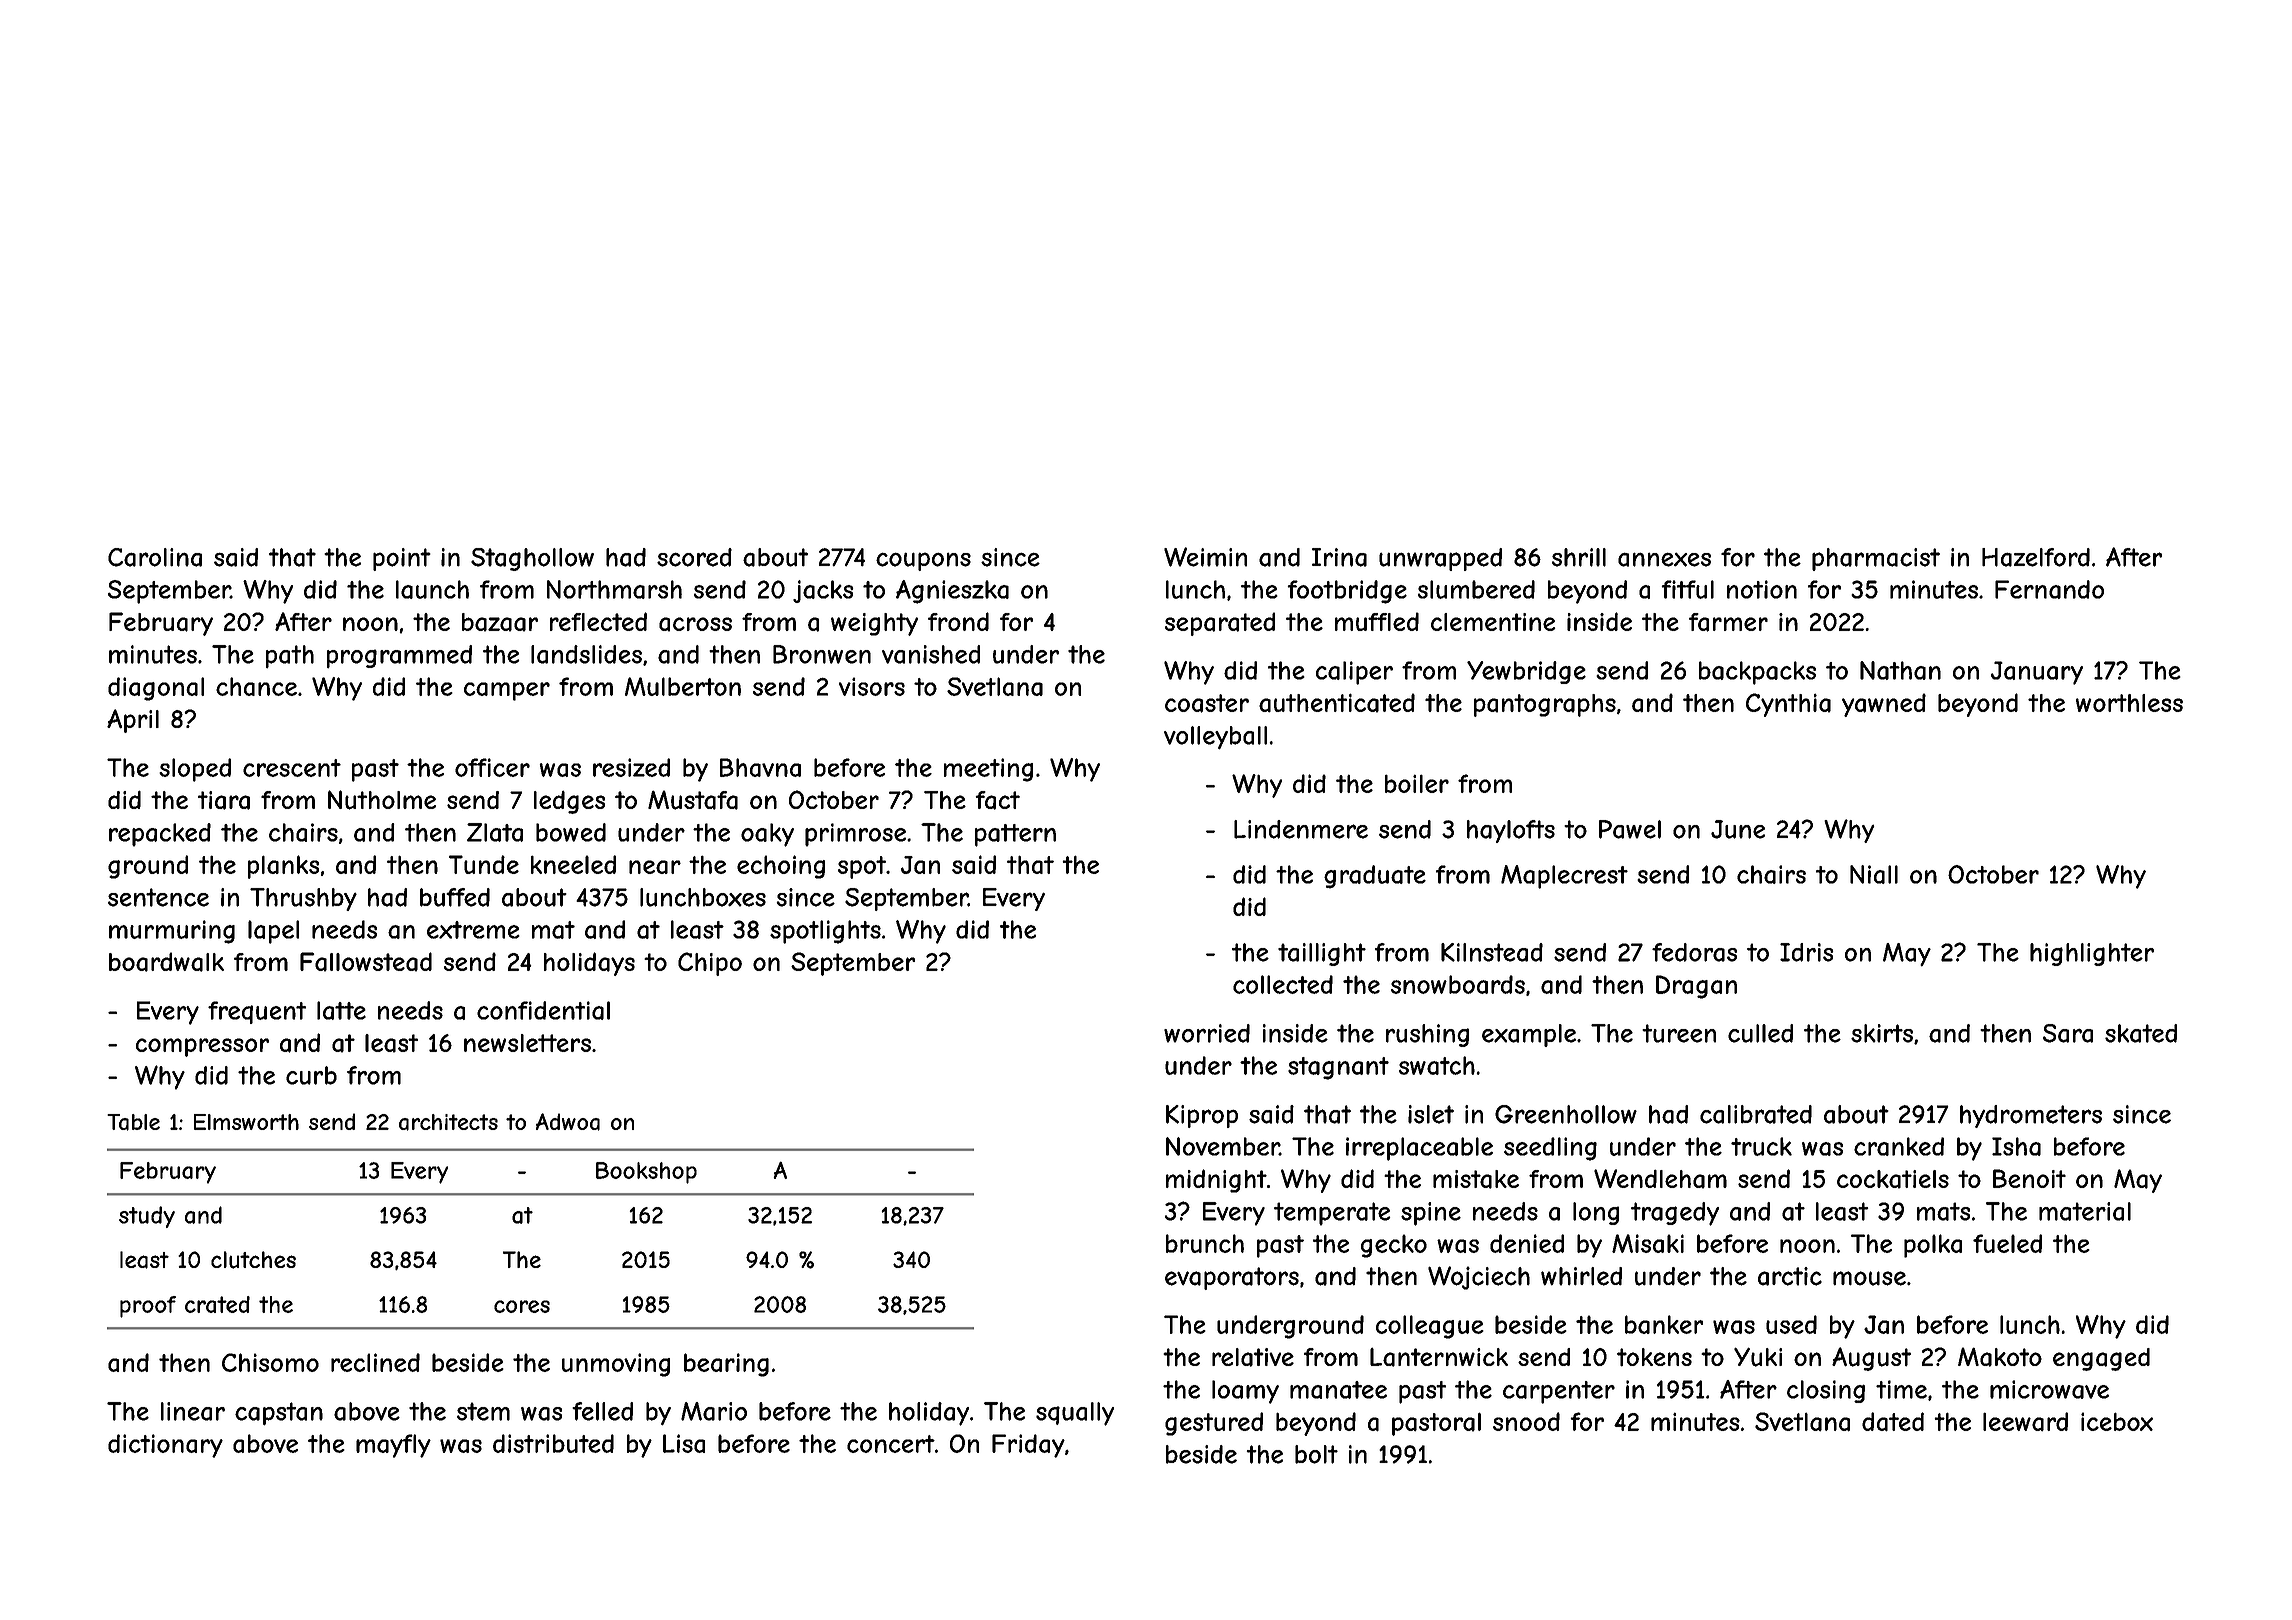  What do you see at coordinates (133, 721) in the screenshot?
I see `April` at bounding box center [133, 721].
